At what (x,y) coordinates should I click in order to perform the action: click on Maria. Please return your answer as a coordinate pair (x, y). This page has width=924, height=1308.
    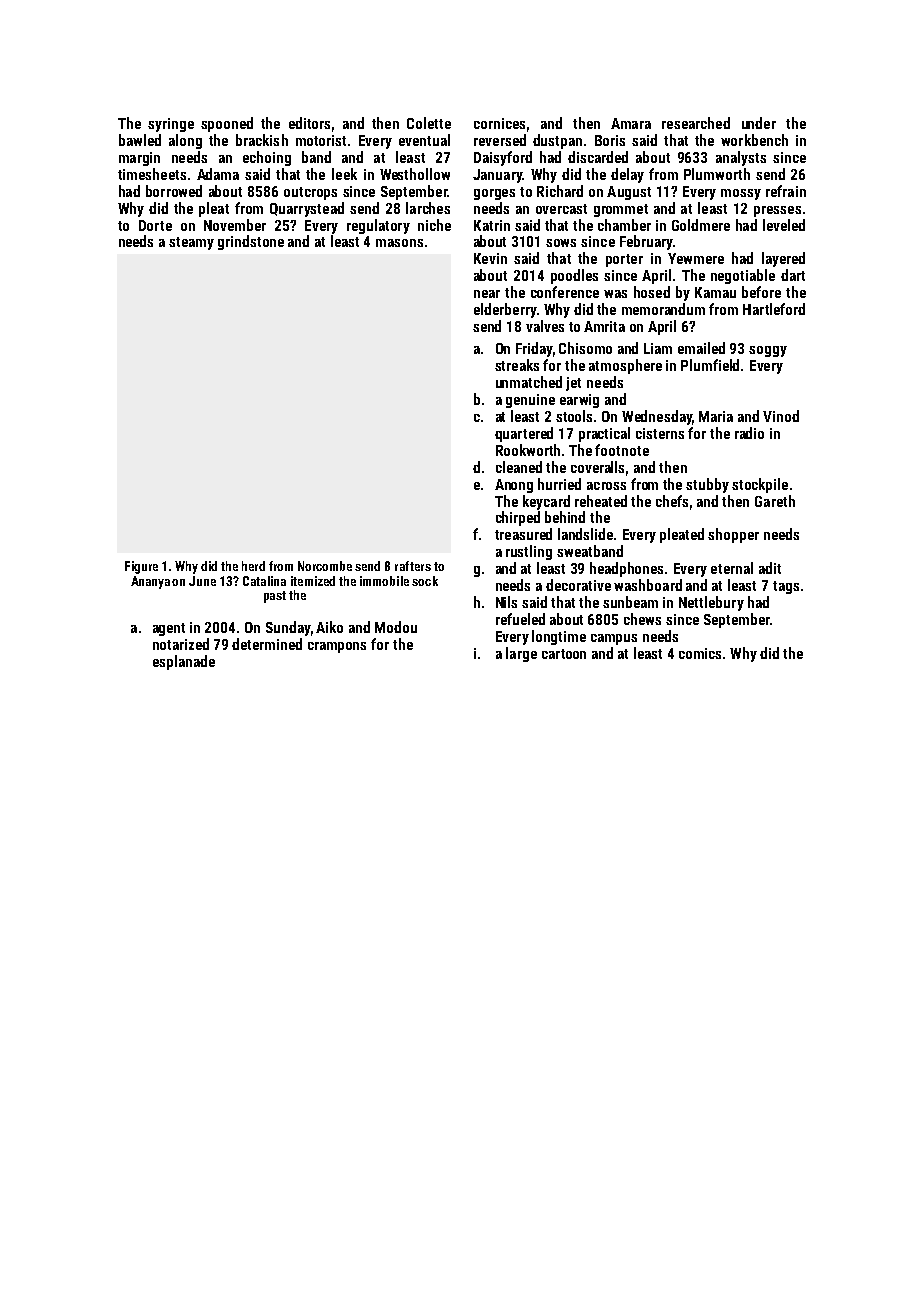
    Looking at the image, I should click on (716, 416).
